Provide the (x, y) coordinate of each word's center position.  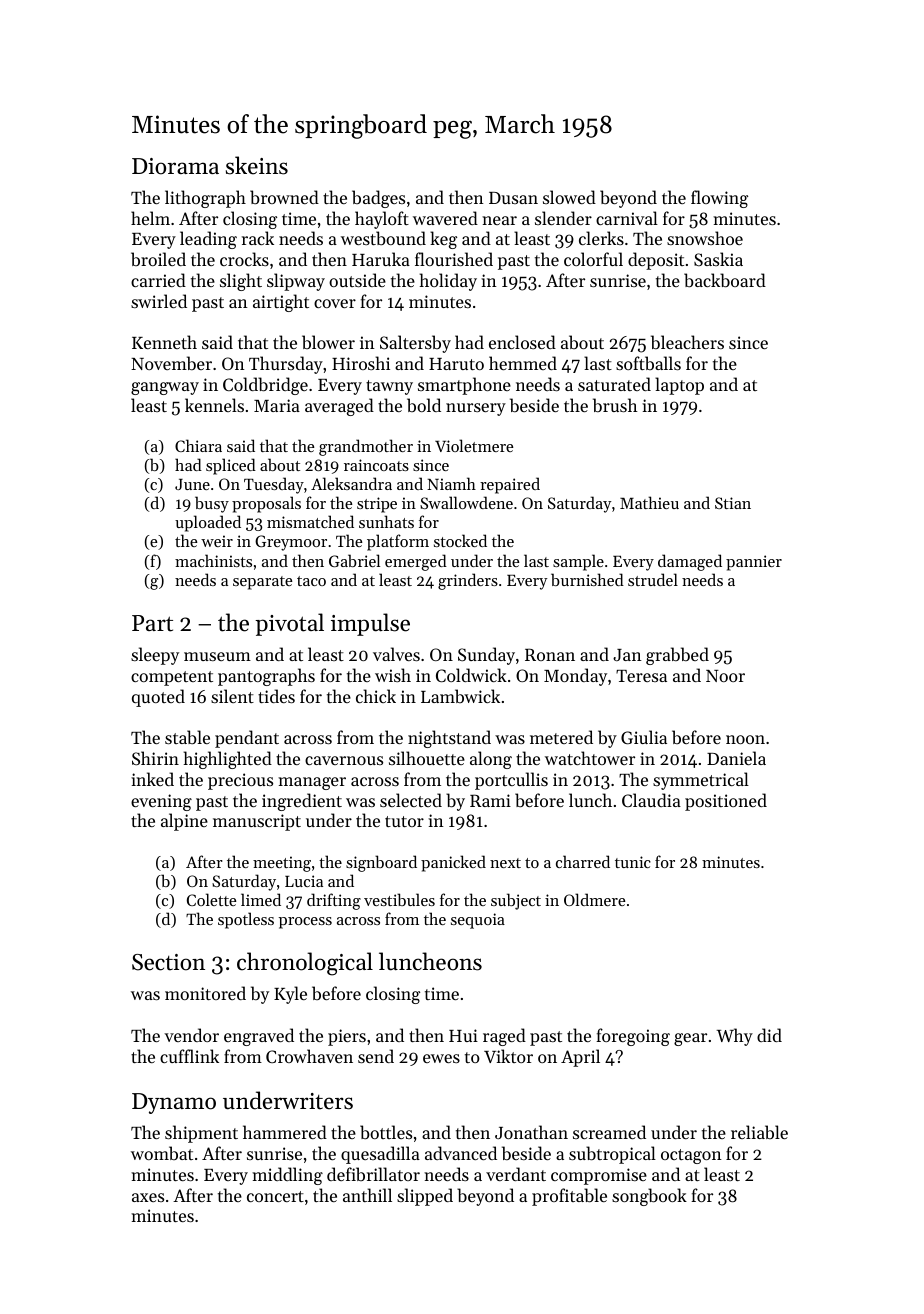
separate (262, 583)
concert (275, 1196)
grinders (468, 581)
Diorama (175, 166)
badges (378, 199)
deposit (656, 261)
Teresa (641, 676)
